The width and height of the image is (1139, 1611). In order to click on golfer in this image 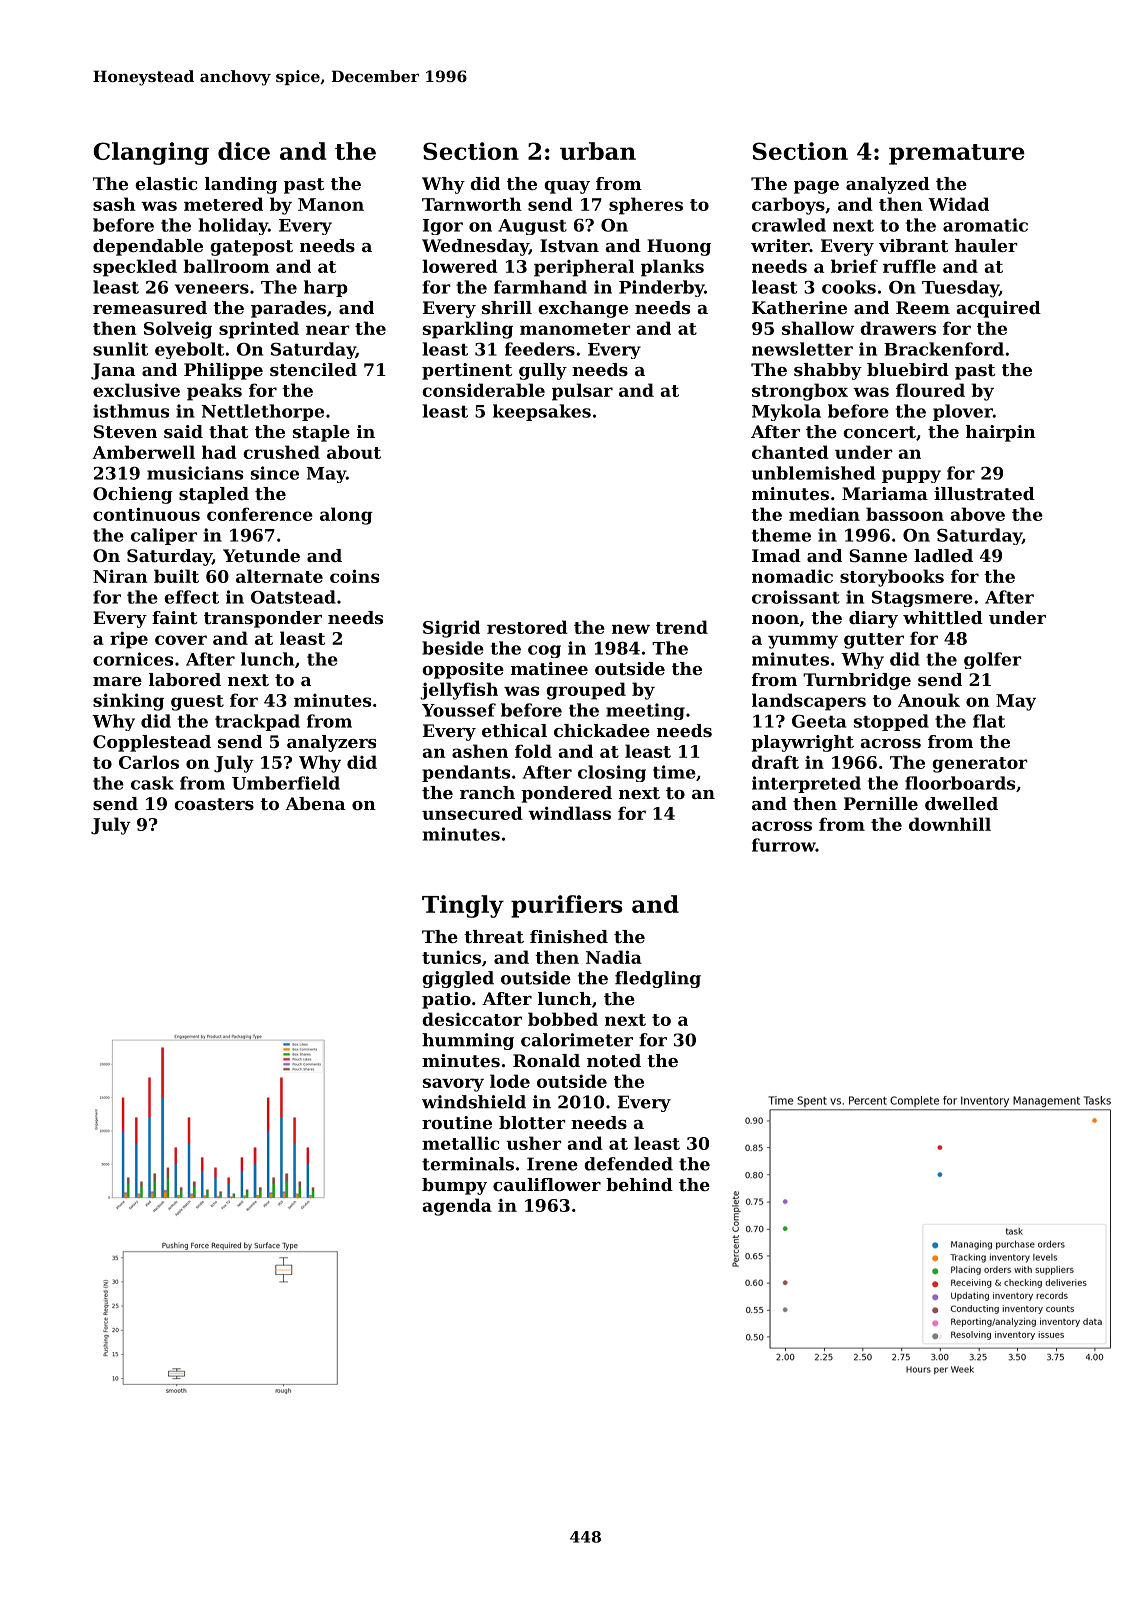, I will do `click(993, 660)`.
